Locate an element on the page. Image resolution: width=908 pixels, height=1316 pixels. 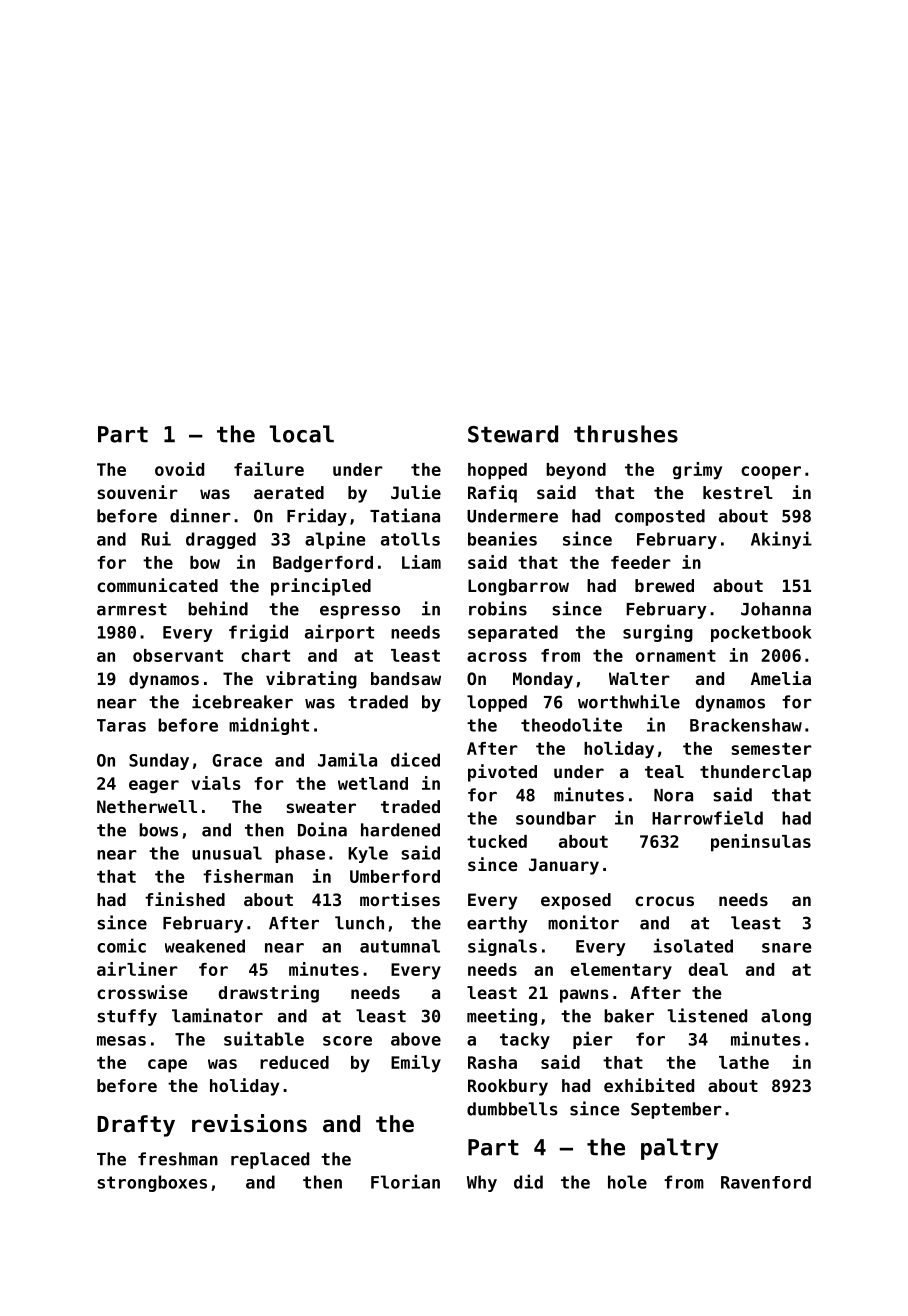
stuffy is located at coordinates (127, 1017).
